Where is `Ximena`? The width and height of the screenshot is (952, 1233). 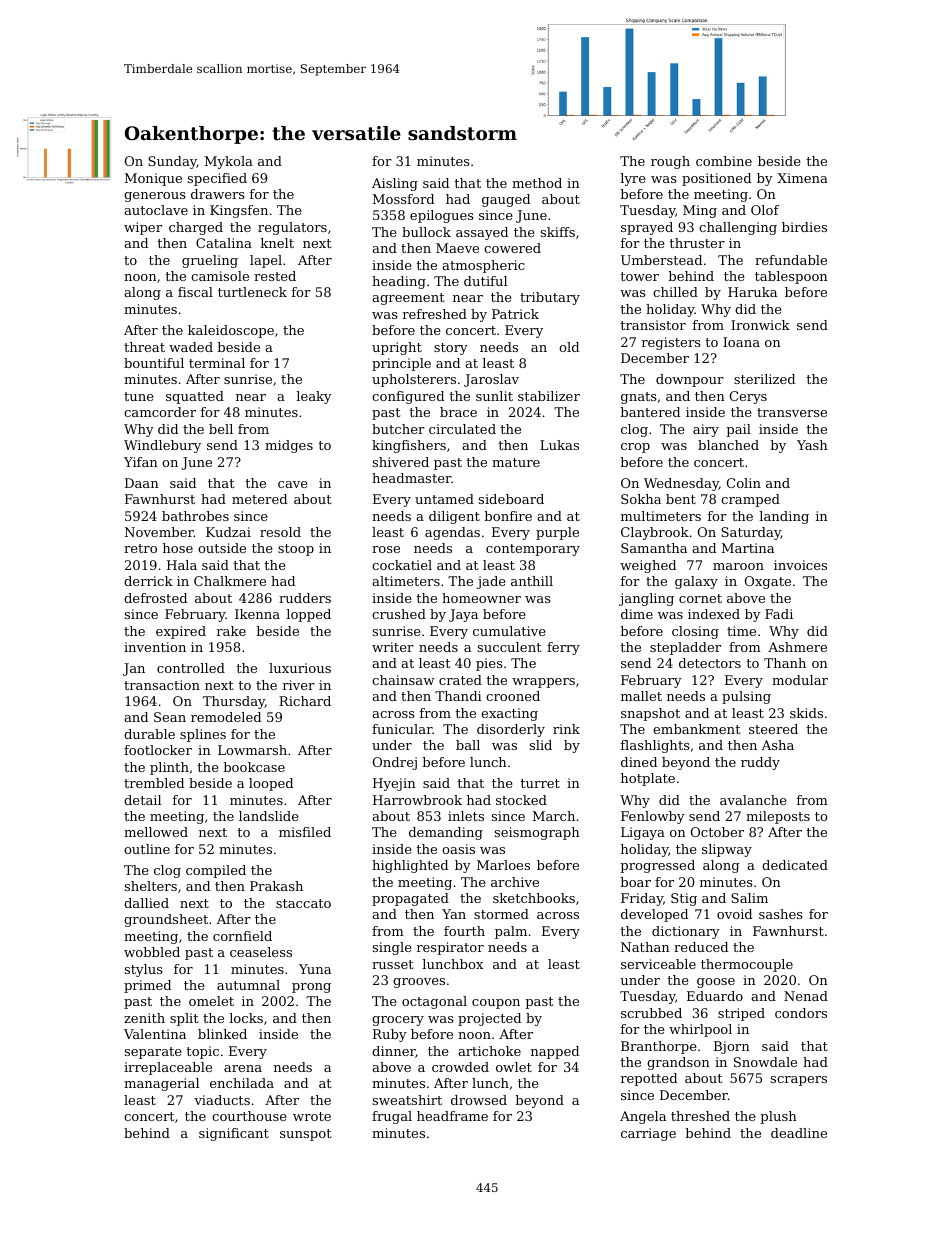 Ximena is located at coordinates (802, 178).
